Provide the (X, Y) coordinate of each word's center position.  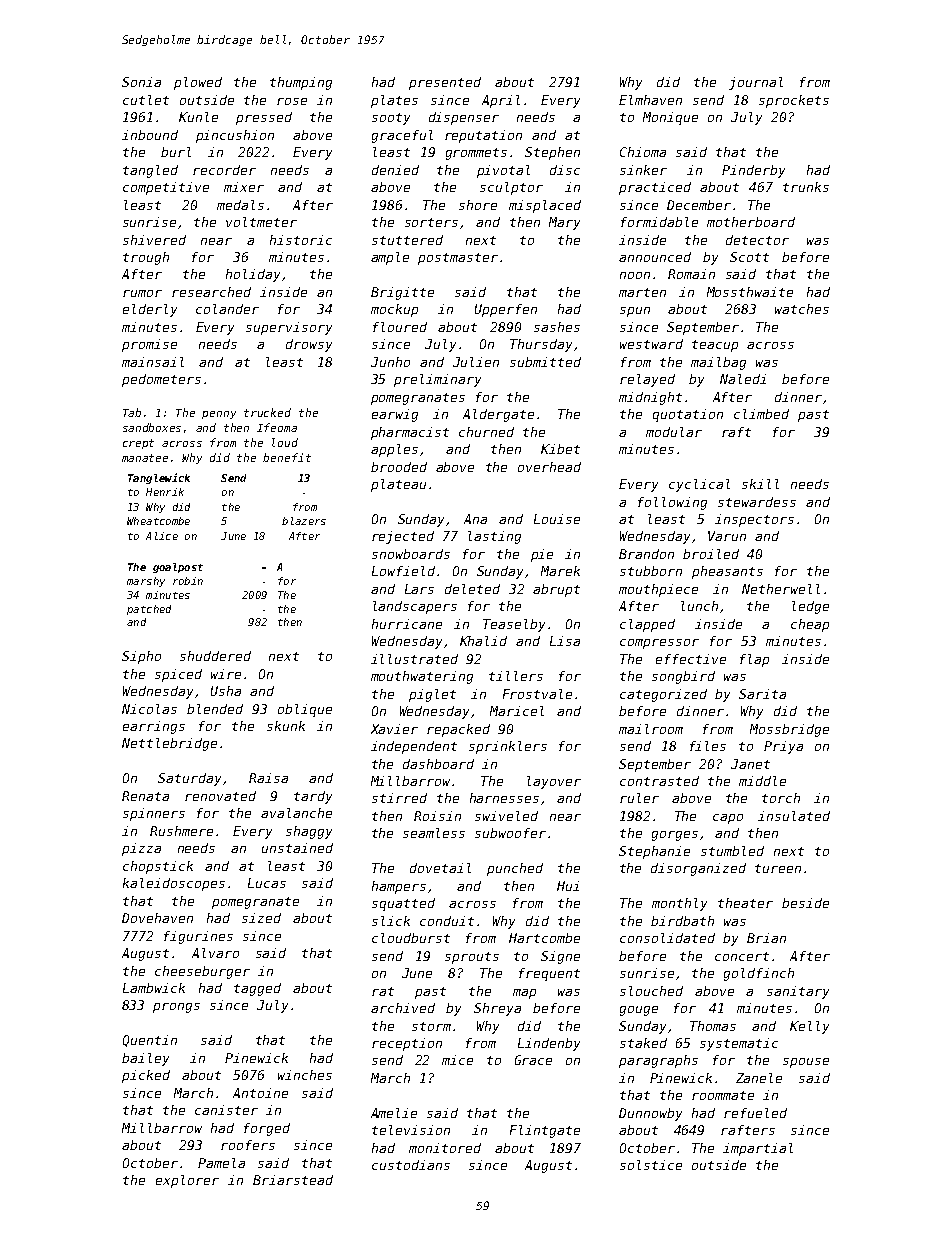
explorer (187, 1181)
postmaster (458, 259)
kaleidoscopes (174, 884)
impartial (758, 1149)
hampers (399, 887)
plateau (398, 485)
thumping (301, 83)
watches (802, 309)
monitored (445, 1148)
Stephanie (654, 852)
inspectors (754, 520)
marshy (146, 582)
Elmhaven (650, 100)
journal (756, 83)
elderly (150, 310)
